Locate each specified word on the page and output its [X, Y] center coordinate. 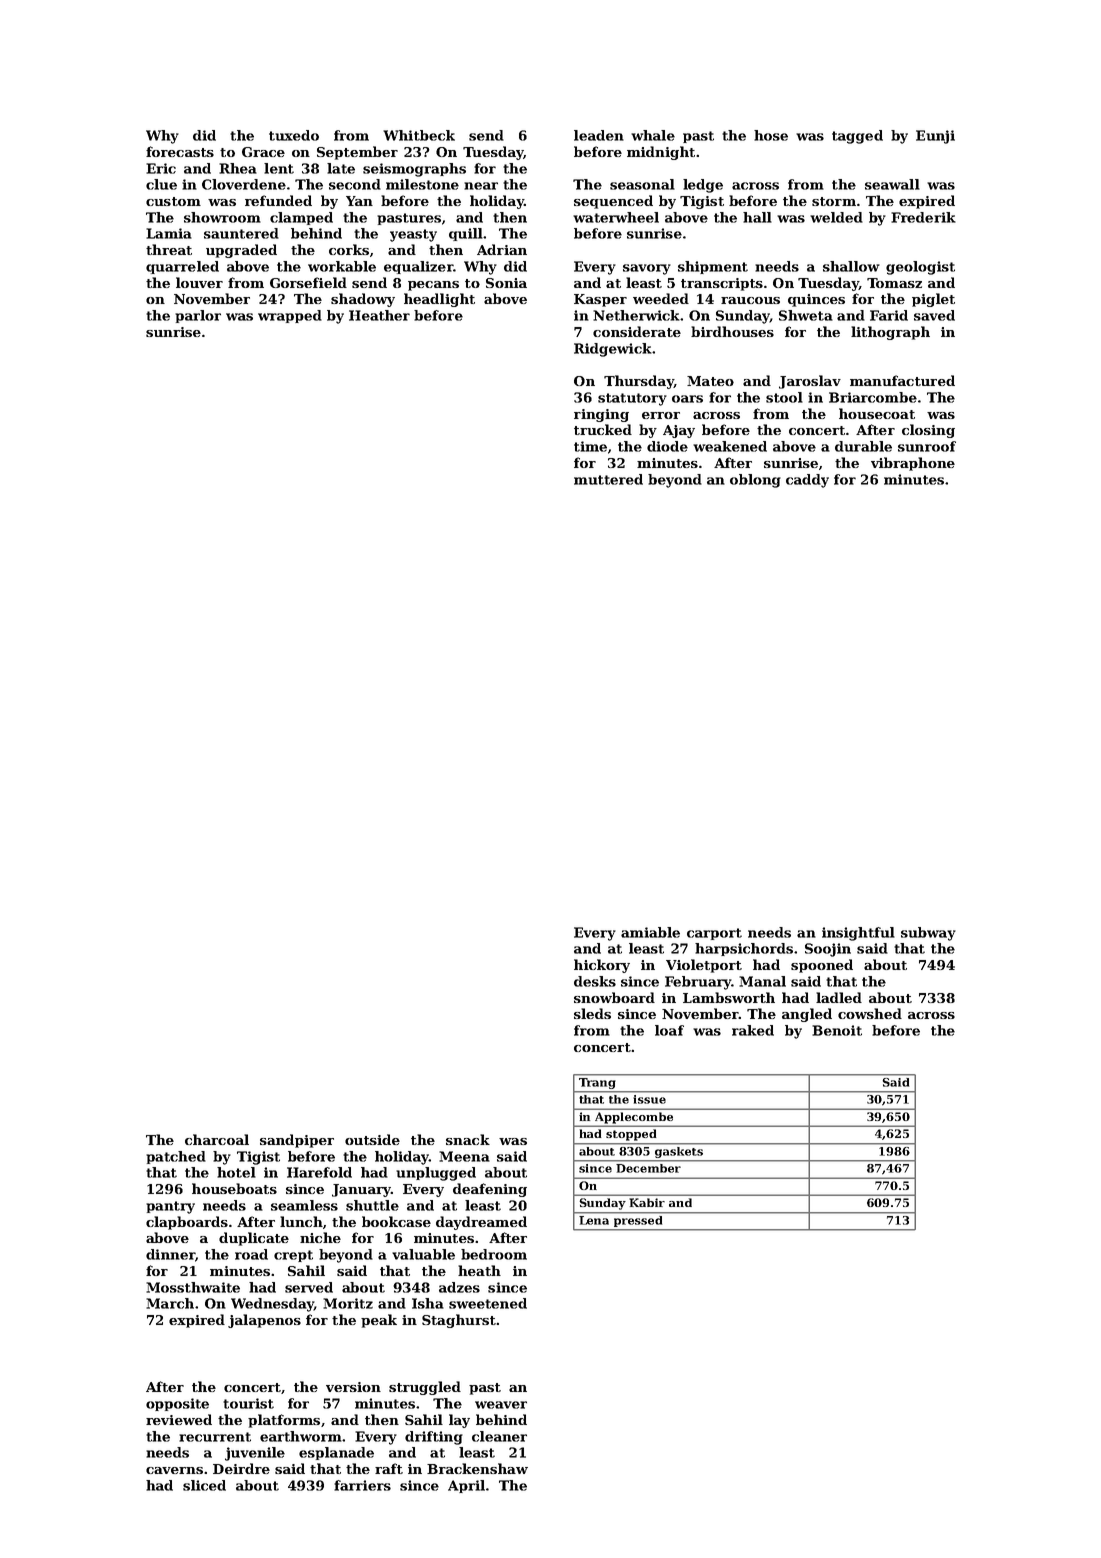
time [590, 446]
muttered [608, 479]
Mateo [710, 381]
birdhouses [732, 331]
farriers [362, 1485]
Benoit [837, 1030]
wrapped [290, 316]
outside [372, 1139]
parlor [198, 316]
